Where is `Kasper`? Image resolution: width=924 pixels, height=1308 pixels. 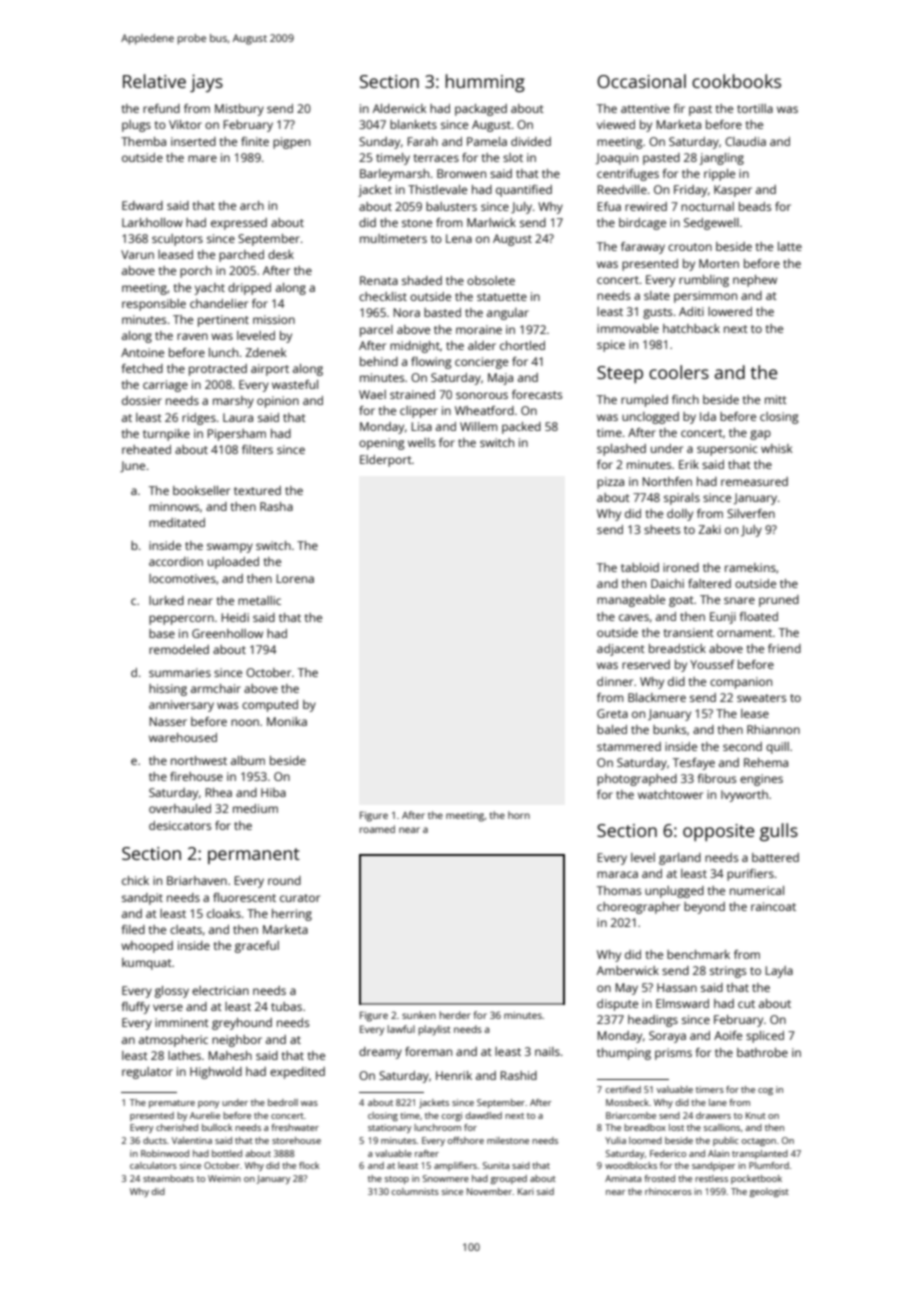
Kasper is located at coordinates (733, 191).
